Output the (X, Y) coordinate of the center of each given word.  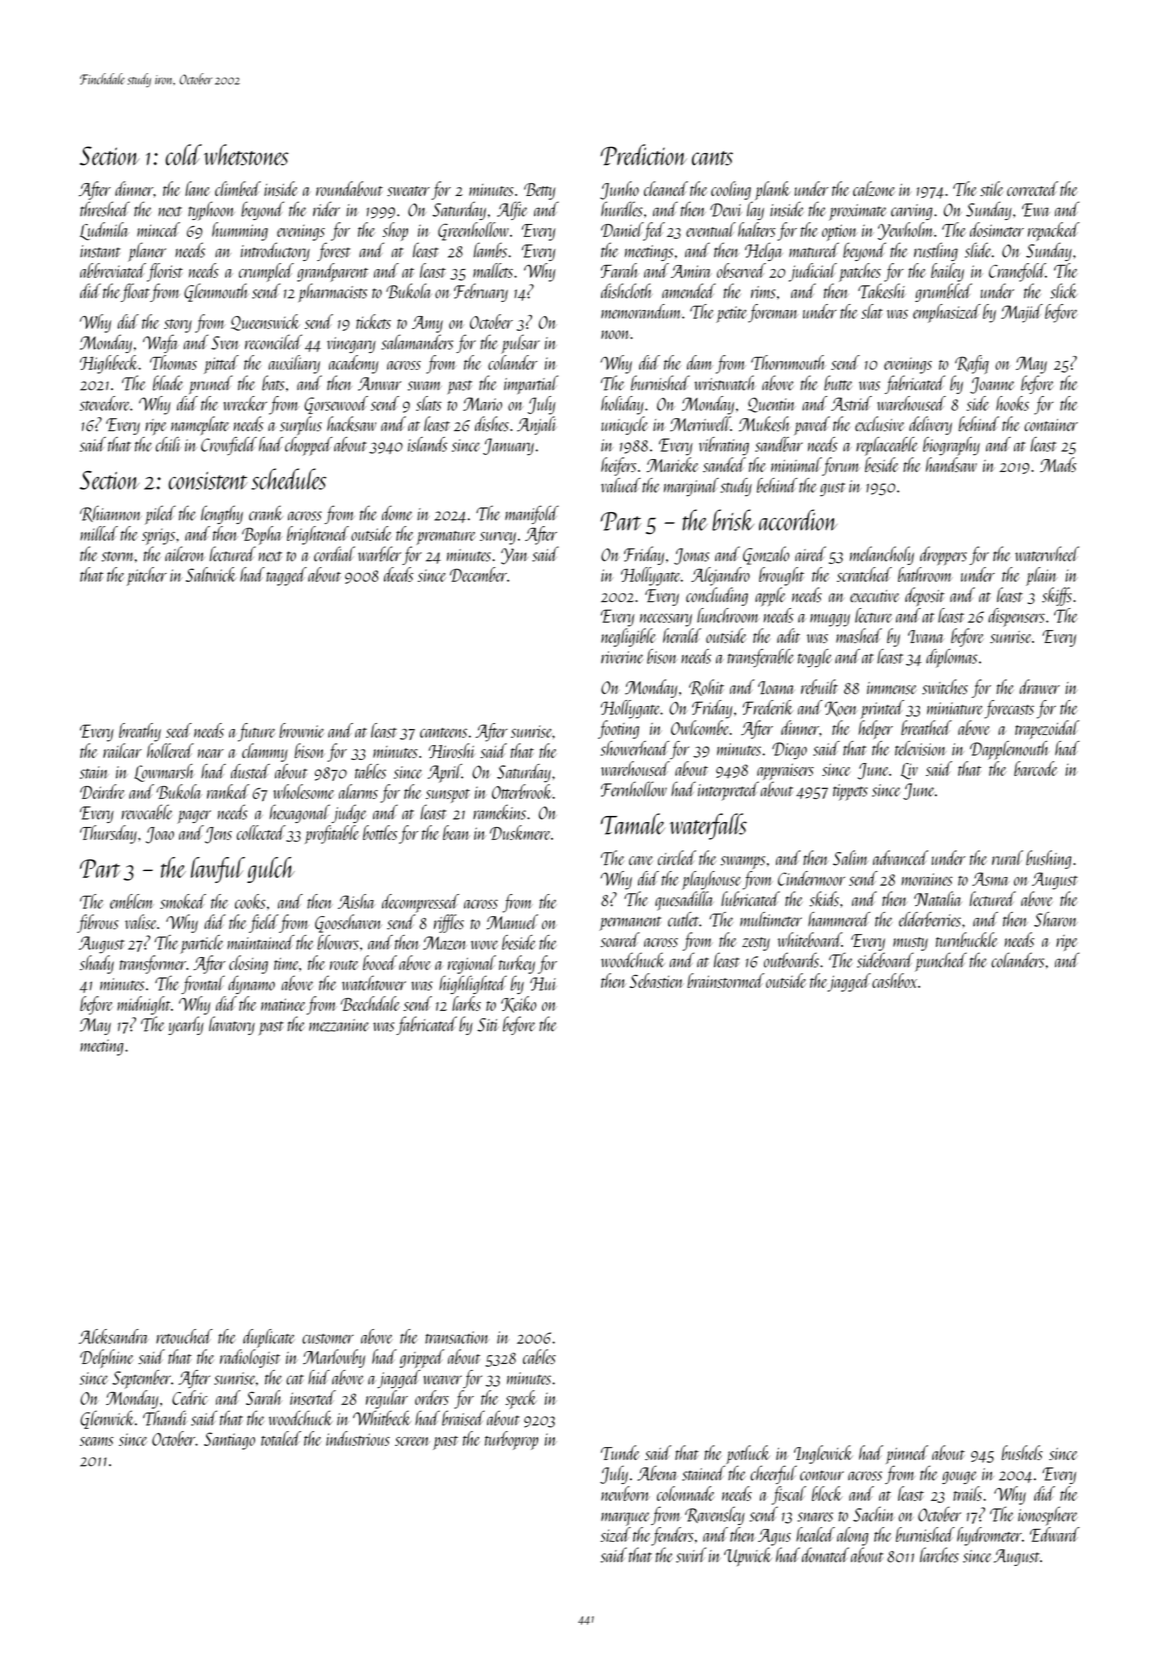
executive (874, 596)
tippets (850, 792)
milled (99, 533)
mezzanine (339, 1025)
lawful (218, 870)
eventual (711, 229)
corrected (1032, 188)
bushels (1022, 1452)
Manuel (512, 922)
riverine (622, 657)
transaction (457, 1337)
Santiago (229, 1441)
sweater (408, 191)
